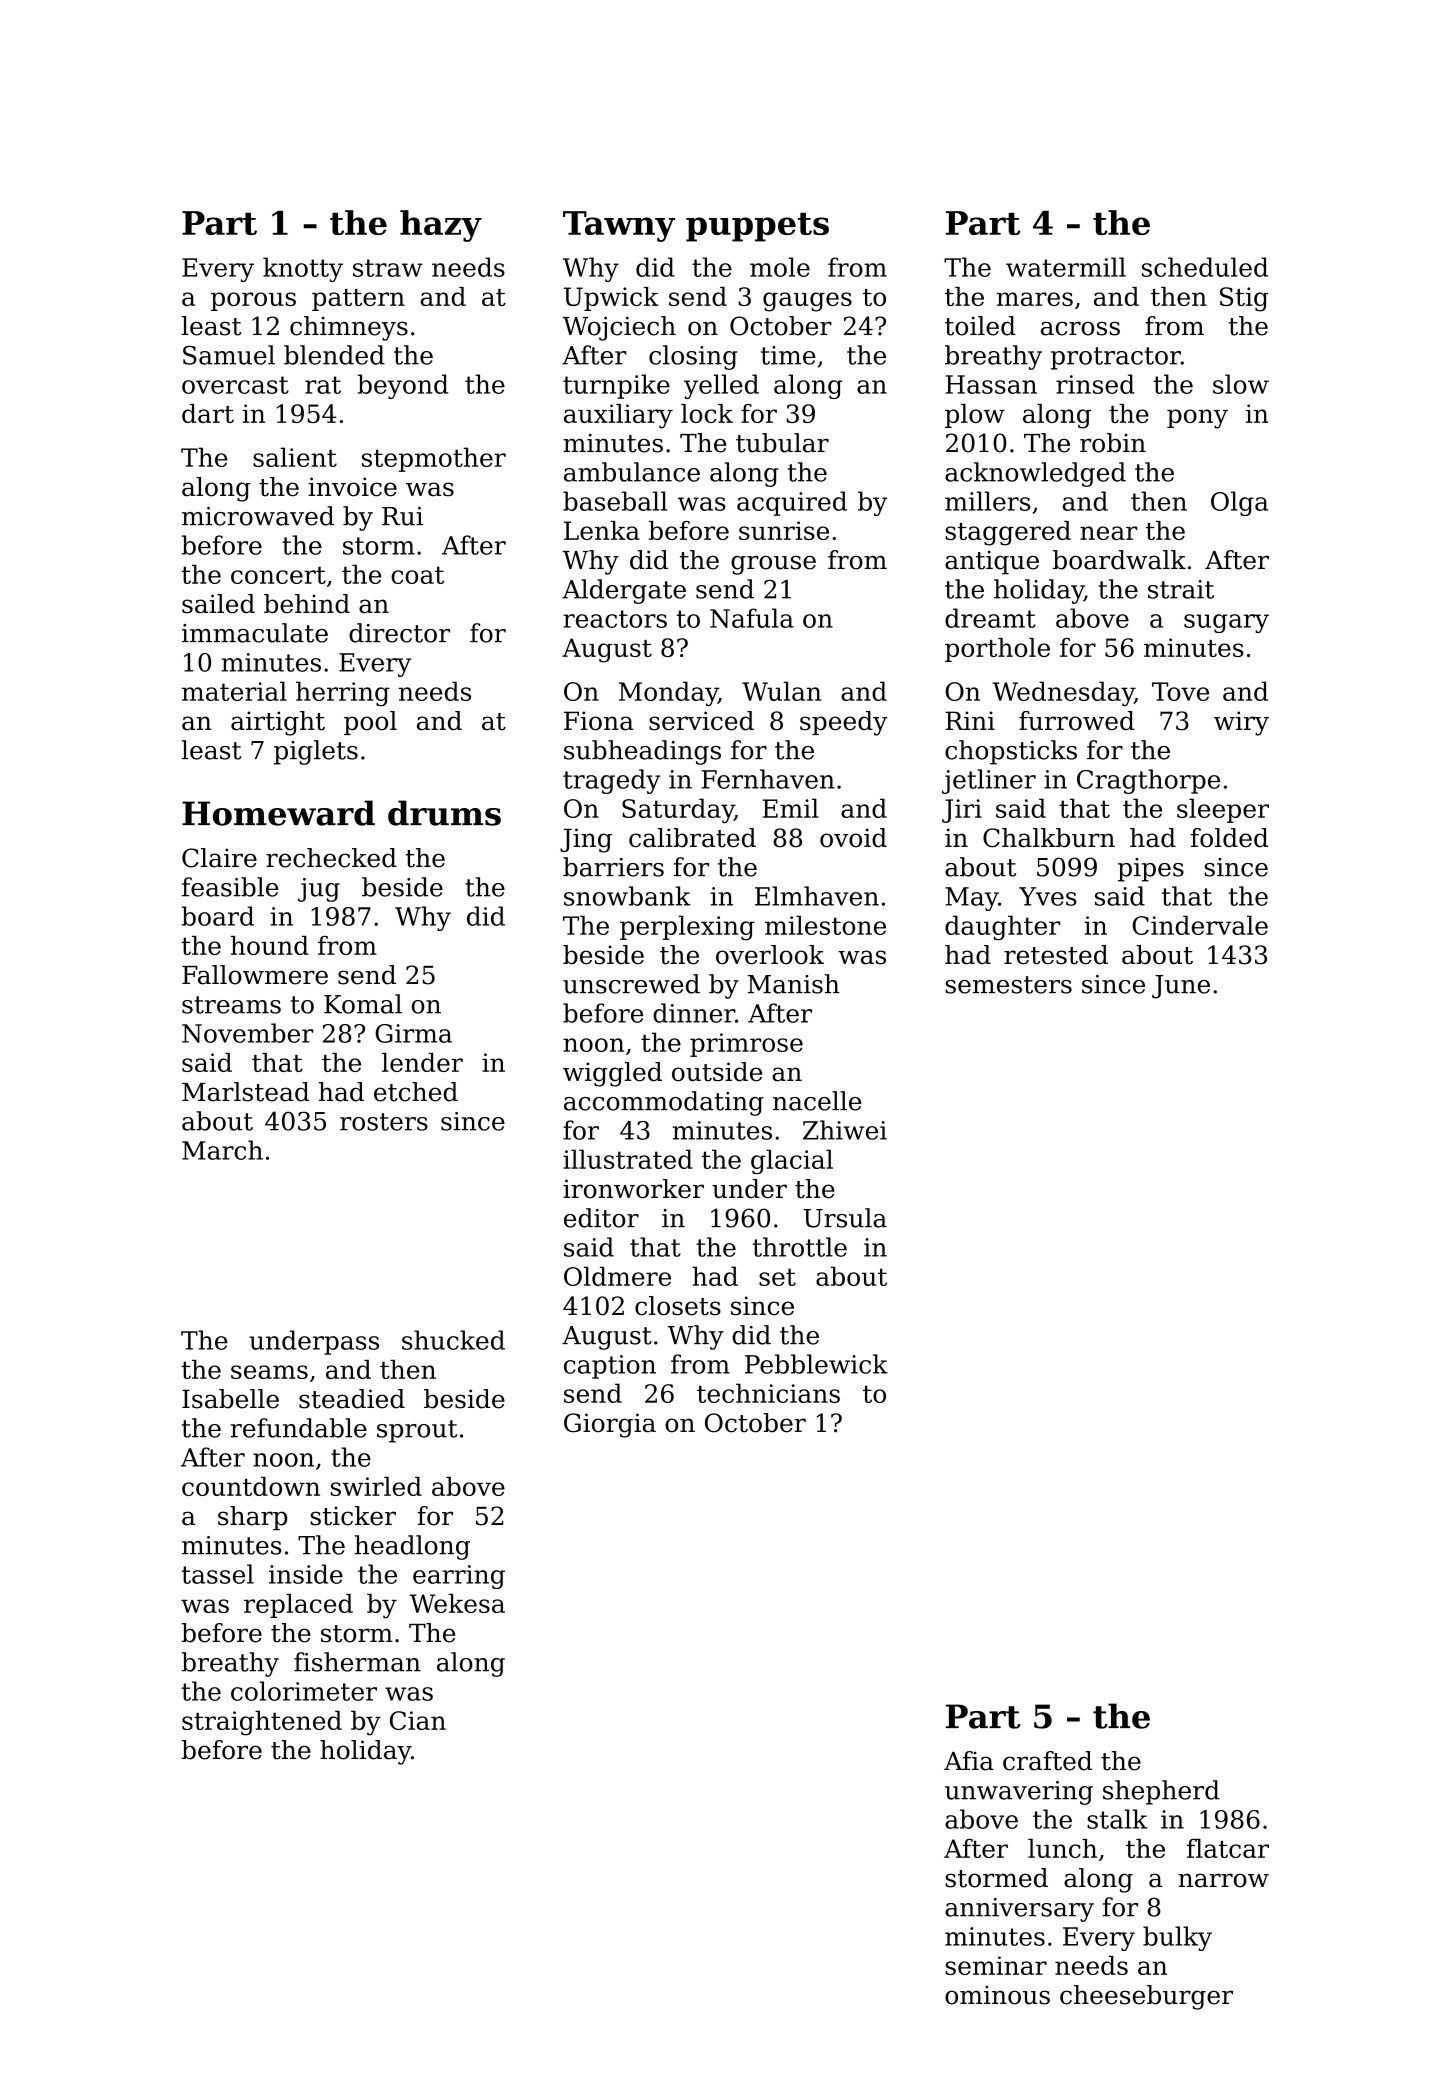 This document has width=1450, height=2100. What do you see at coordinates (757, 227) in the document?
I see `puppets` at bounding box center [757, 227].
